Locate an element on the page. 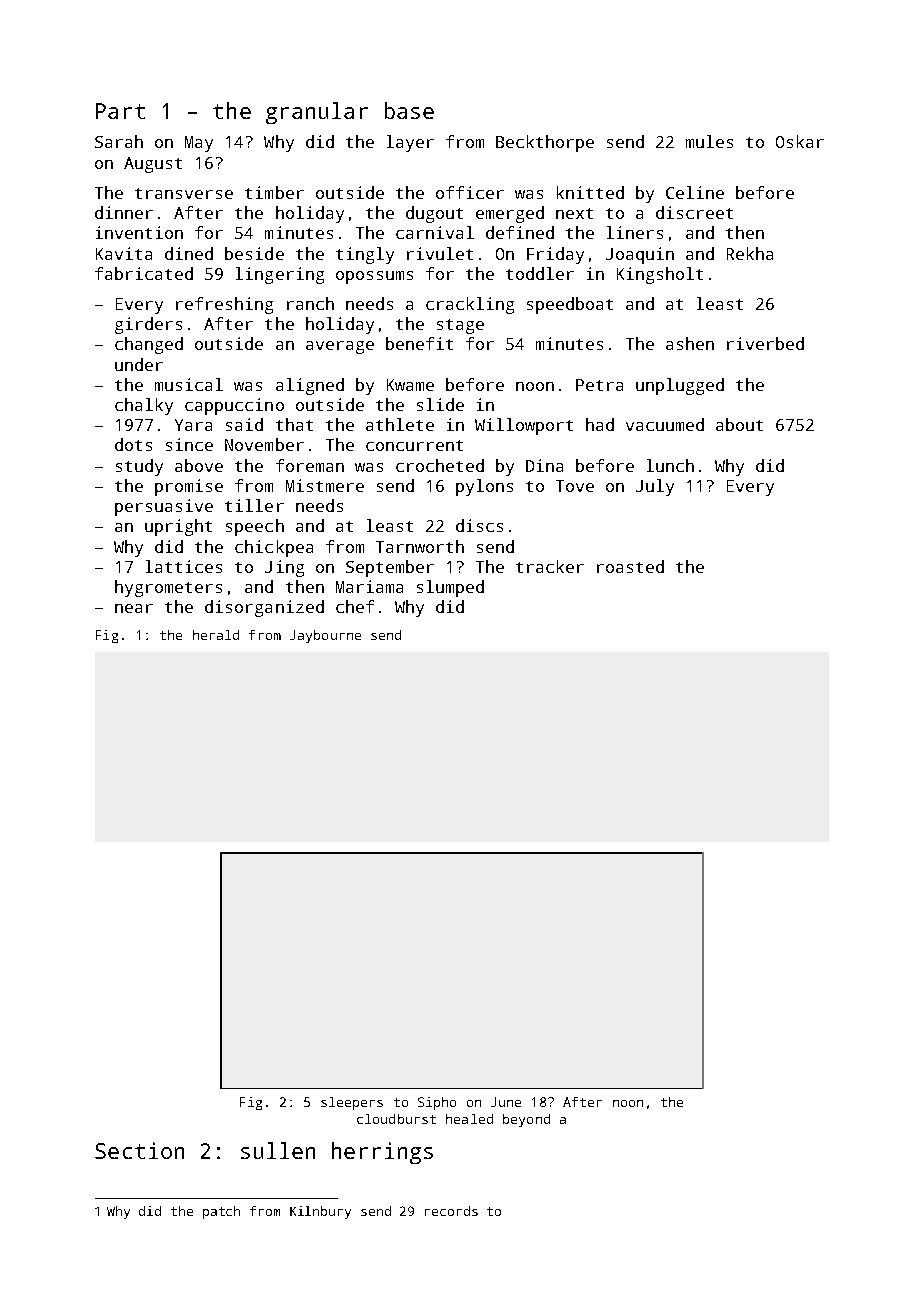 Image resolution: width=924 pixels, height=1308 pixels. Kingsholt is located at coordinates (660, 275).
